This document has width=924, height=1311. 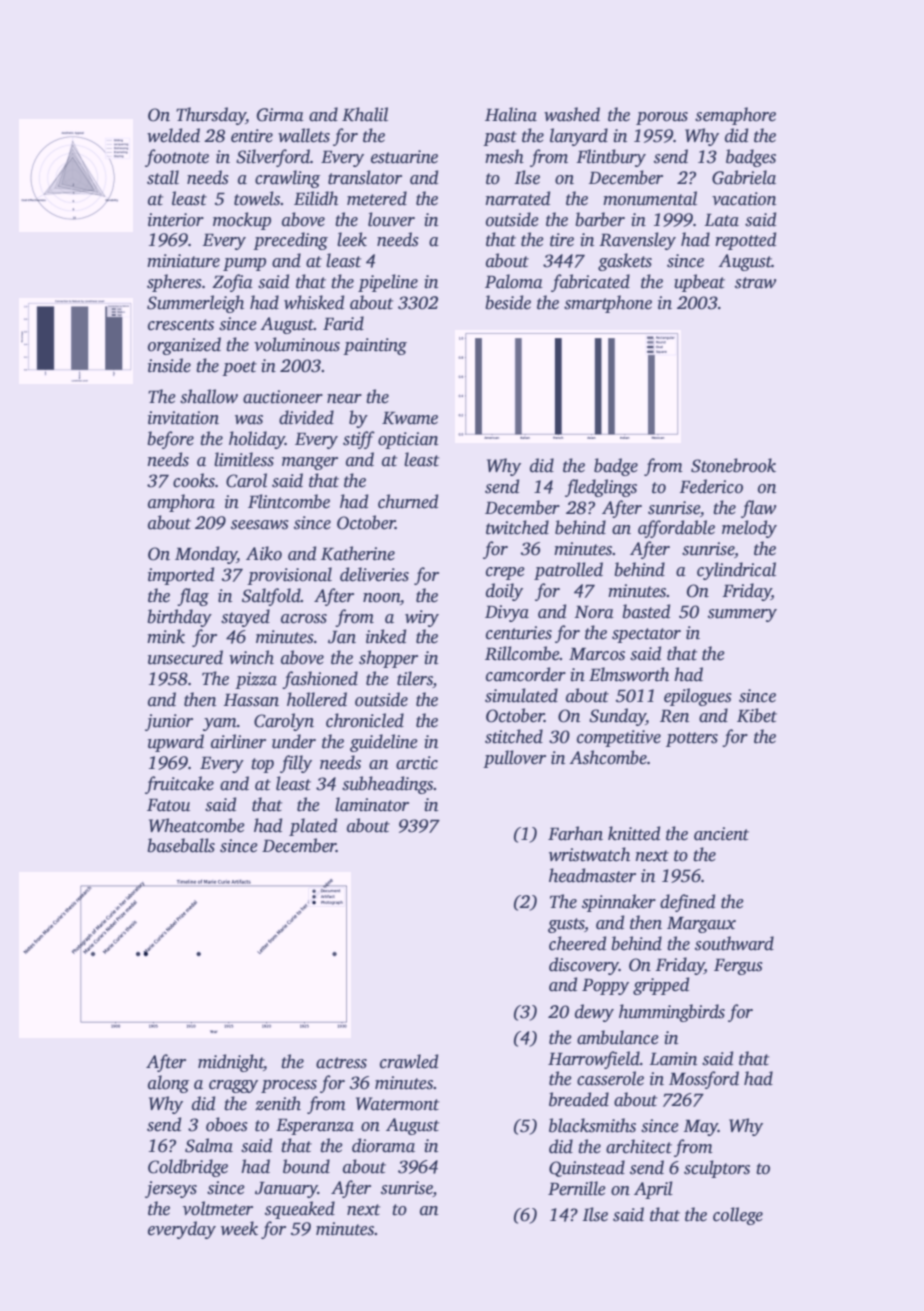 What do you see at coordinates (738, 1216) in the document?
I see `college` at bounding box center [738, 1216].
